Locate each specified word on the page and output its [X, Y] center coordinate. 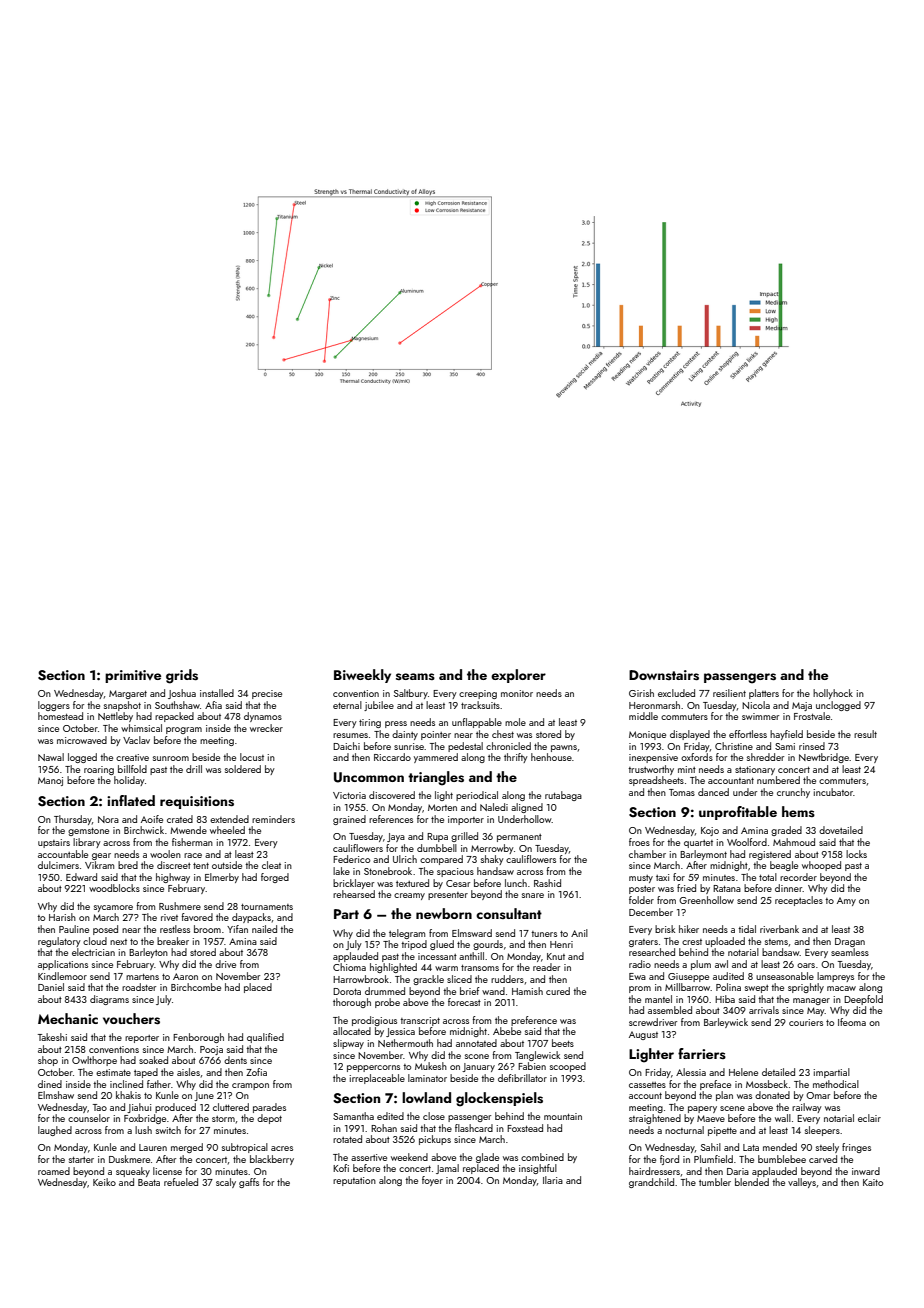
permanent [519, 838]
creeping [478, 694]
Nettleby [115, 717]
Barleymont [703, 855]
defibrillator [522, 1078]
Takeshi [52, 1037]
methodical [836, 1084]
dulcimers [58, 865]
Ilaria [553, 1180]
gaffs [249, 1183]
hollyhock [833, 694]
